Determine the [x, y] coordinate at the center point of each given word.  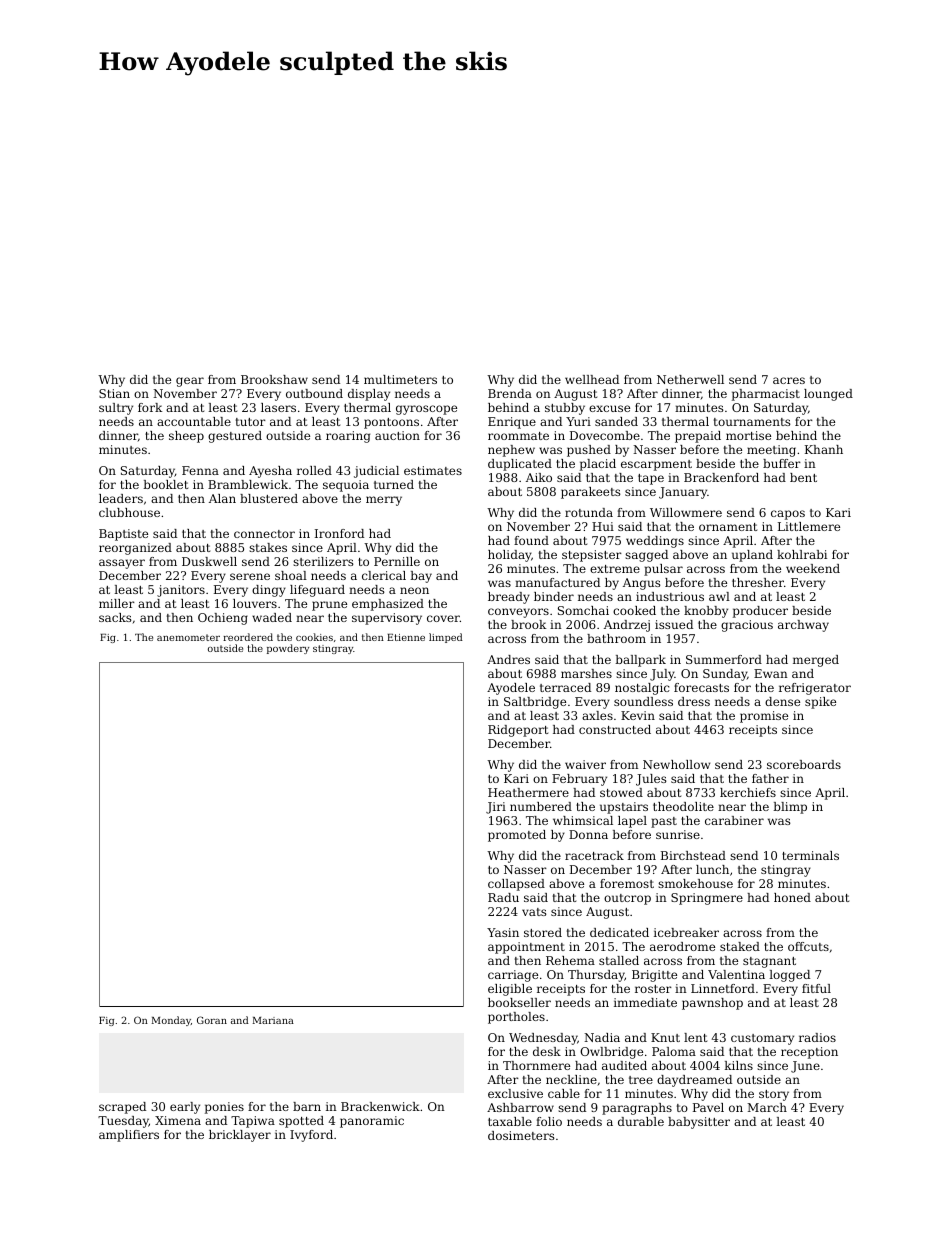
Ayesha [270, 472]
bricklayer [240, 1136]
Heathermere [528, 792]
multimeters [400, 379]
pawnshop [712, 1004]
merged [816, 661]
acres [789, 380]
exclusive [515, 1093]
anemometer [188, 637]
